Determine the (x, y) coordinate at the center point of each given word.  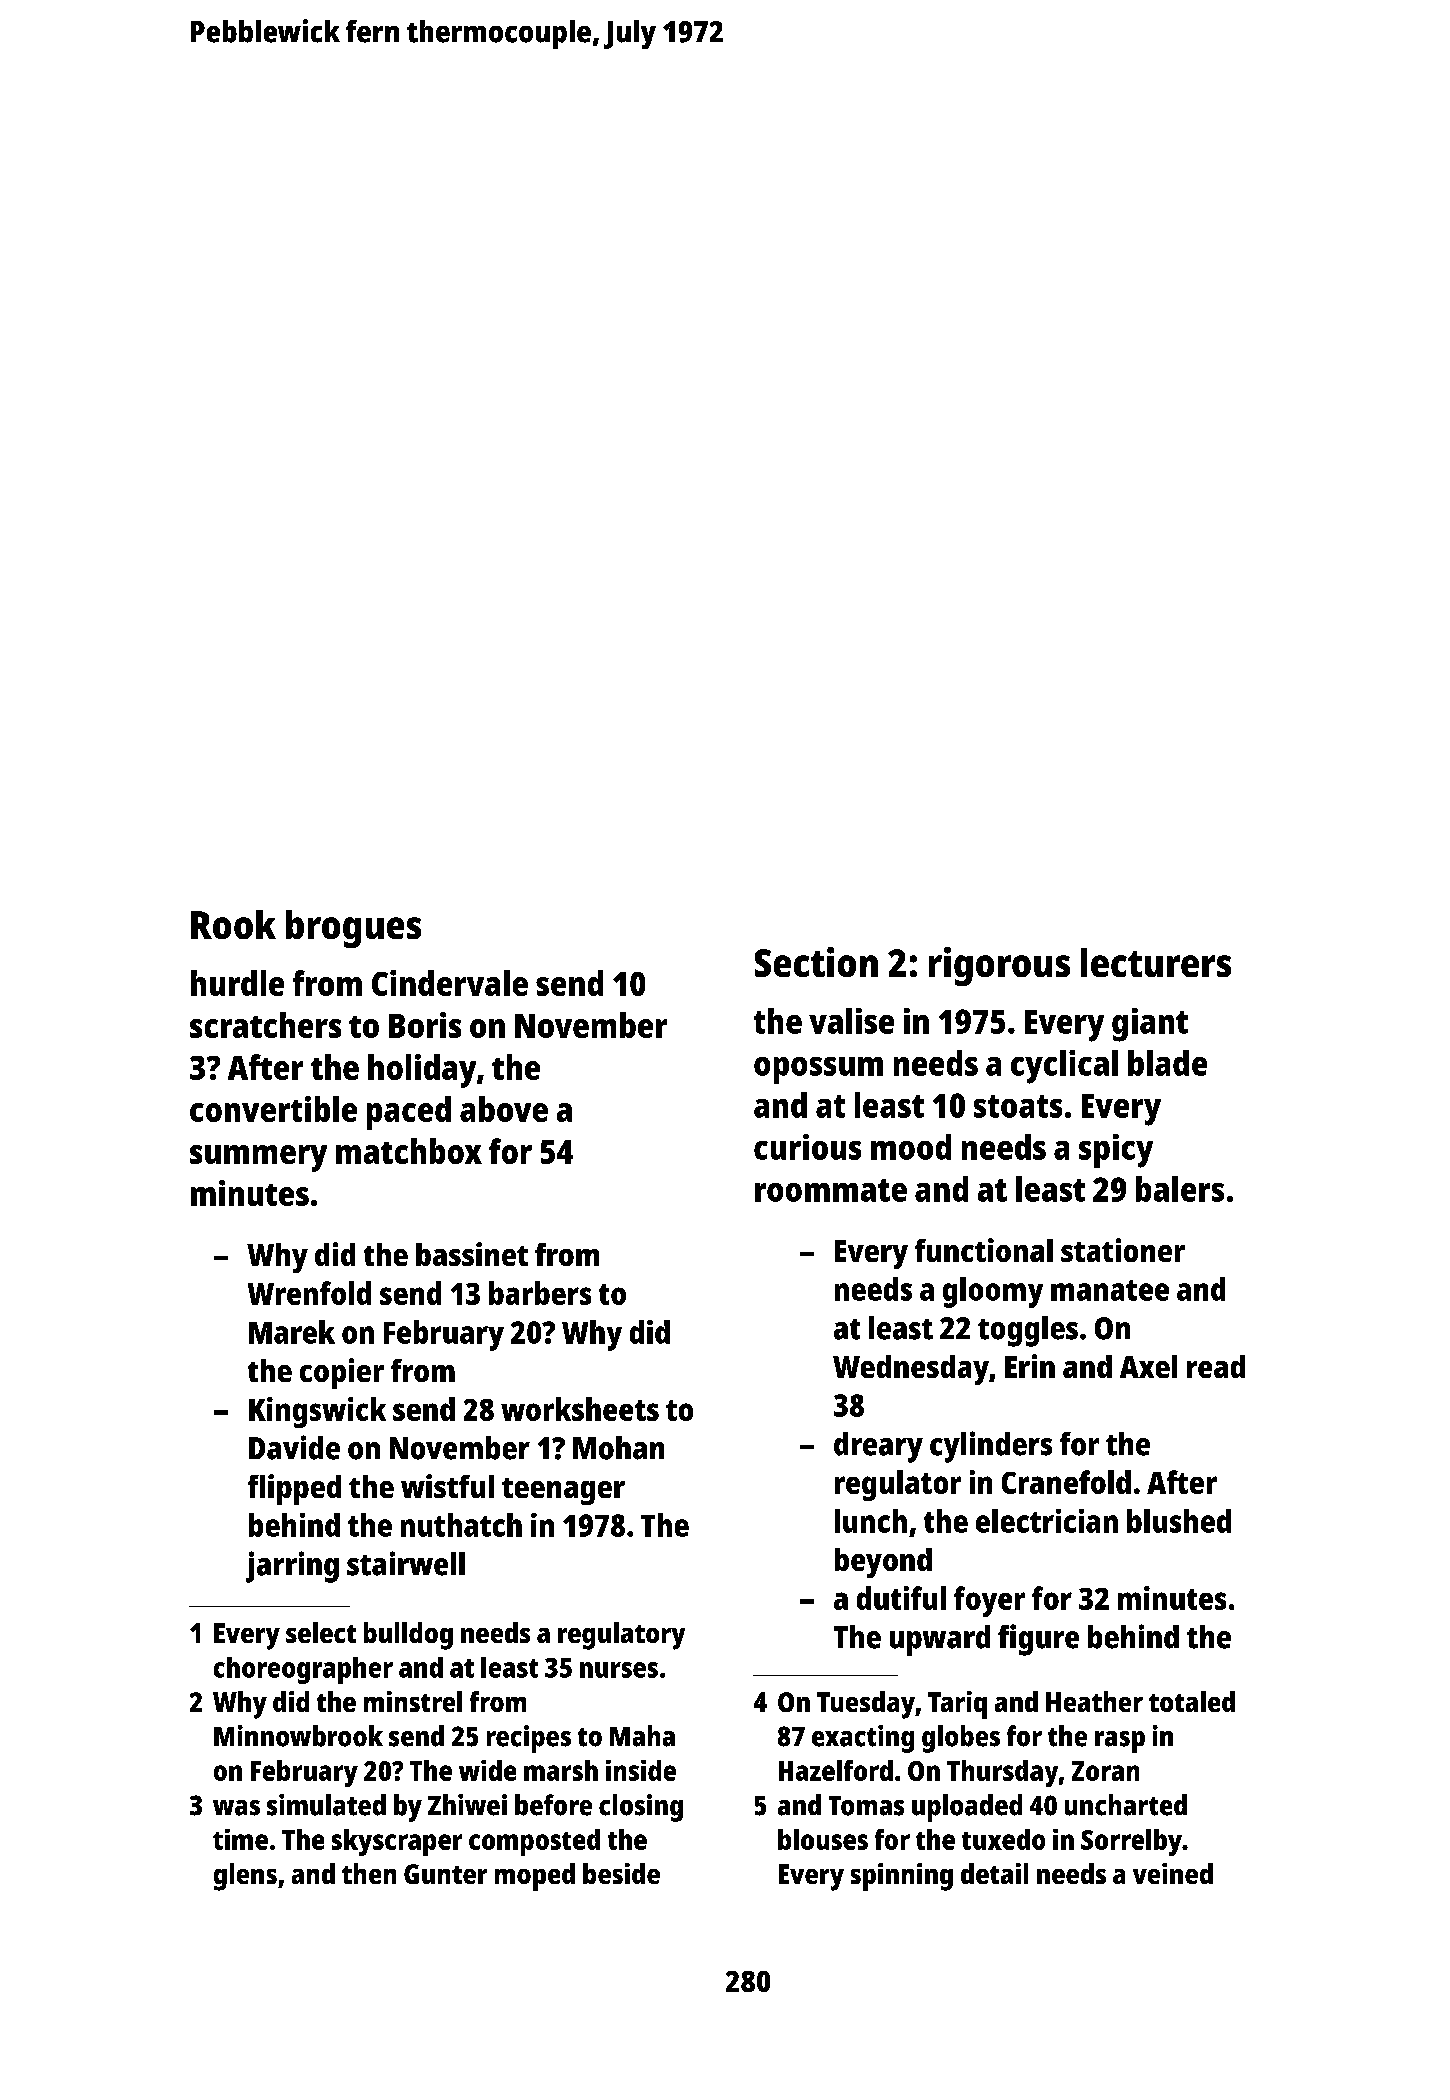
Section (816, 962)
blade (1167, 1063)
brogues (353, 929)
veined (1173, 1873)
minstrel (413, 1701)
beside (621, 1873)
